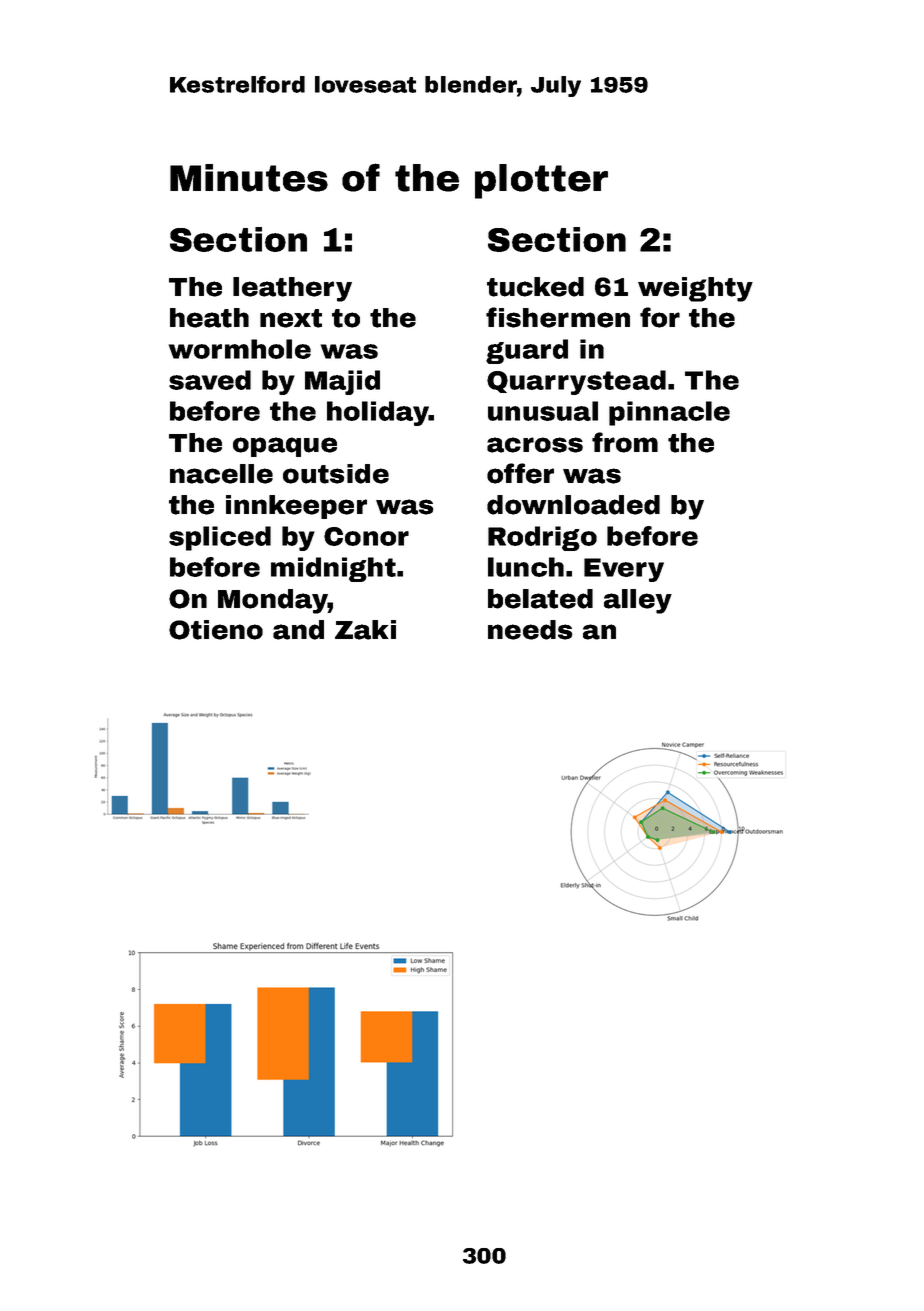  What do you see at coordinates (292, 289) in the image?
I see `leathery` at bounding box center [292, 289].
